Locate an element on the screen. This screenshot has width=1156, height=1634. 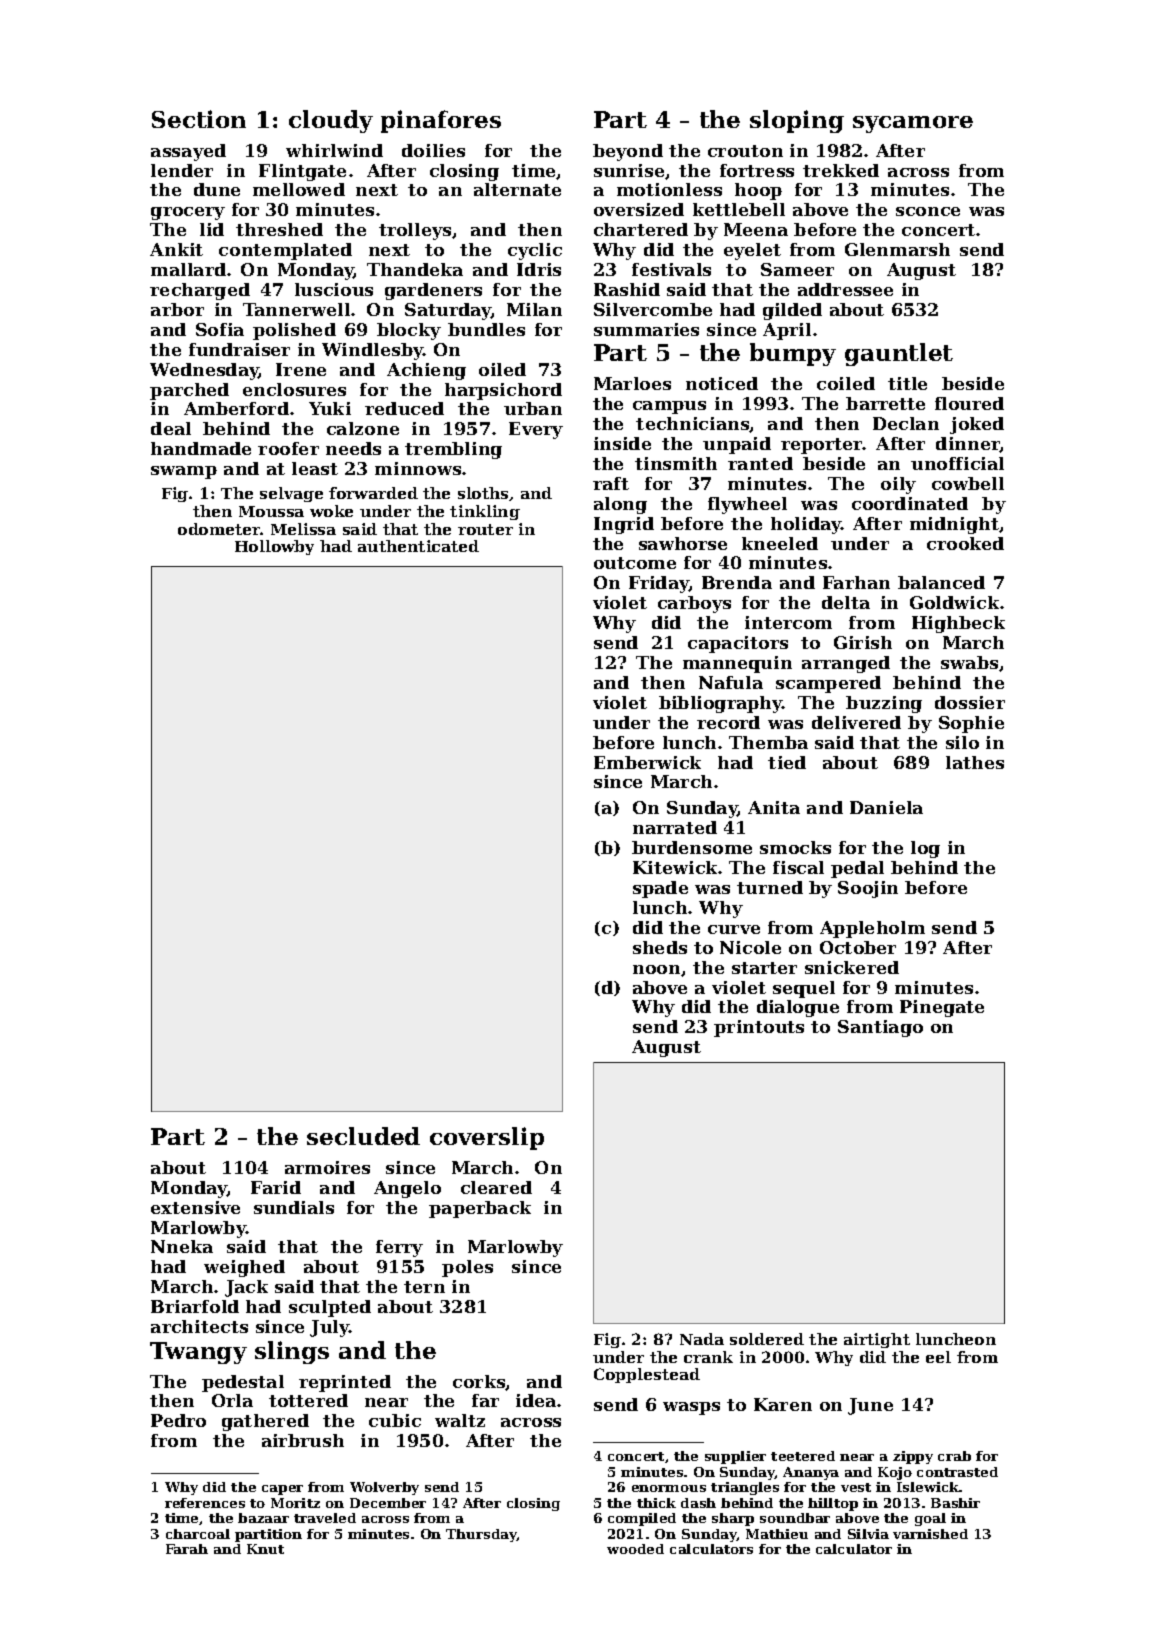
Knut is located at coordinates (265, 1549).
